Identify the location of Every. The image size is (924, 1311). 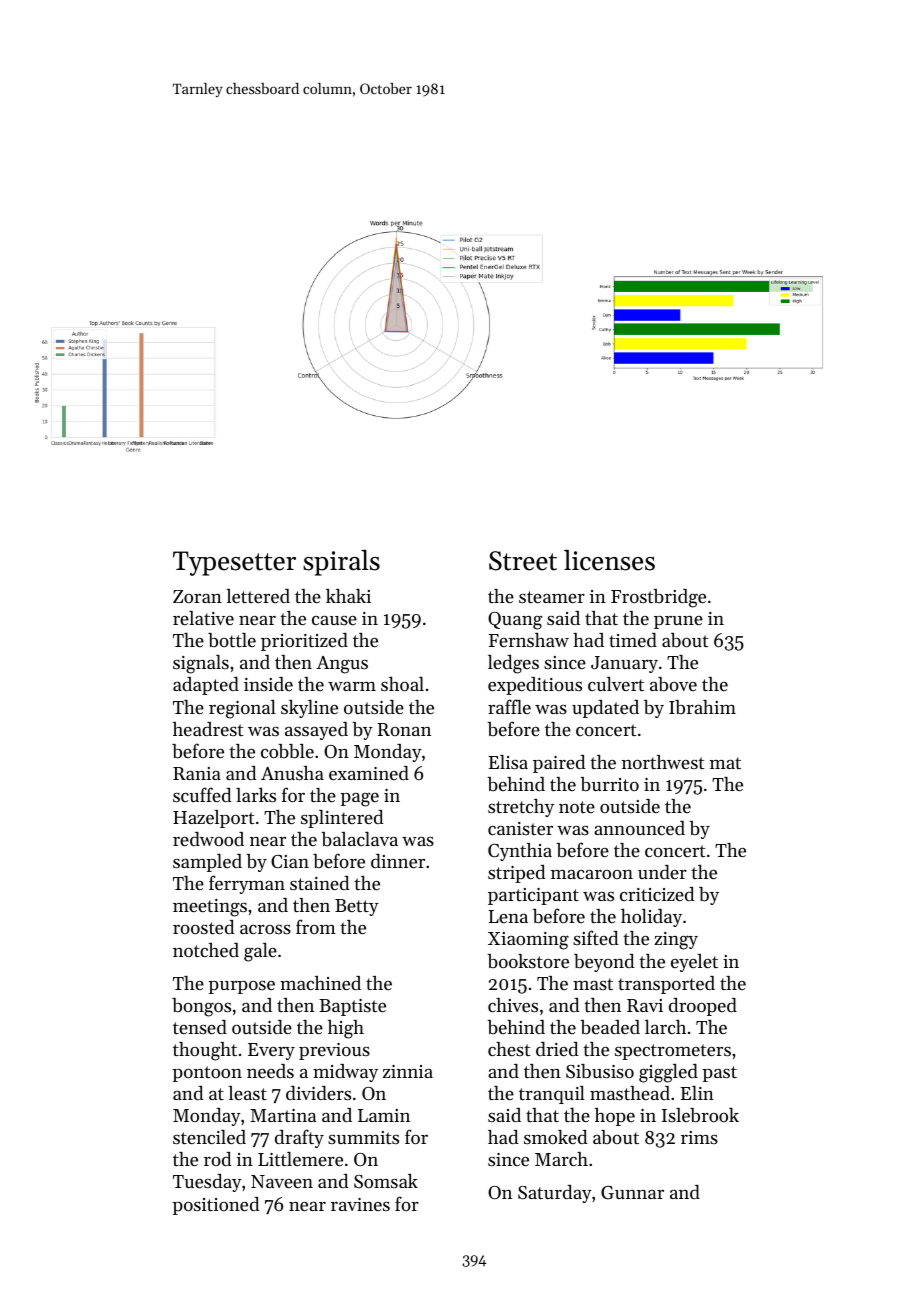
(271, 1051).
